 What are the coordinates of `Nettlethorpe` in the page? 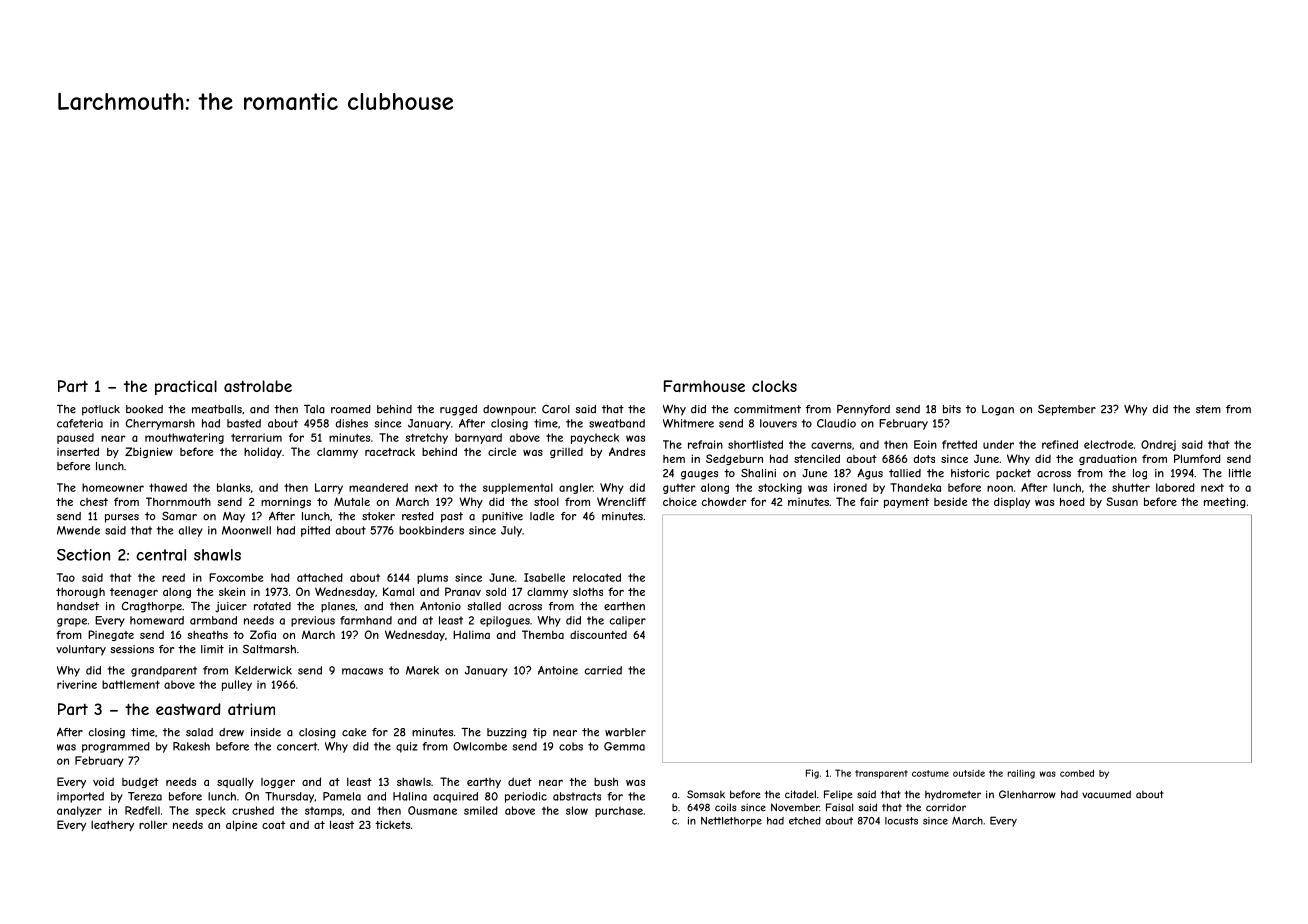 It's located at (731, 822).
